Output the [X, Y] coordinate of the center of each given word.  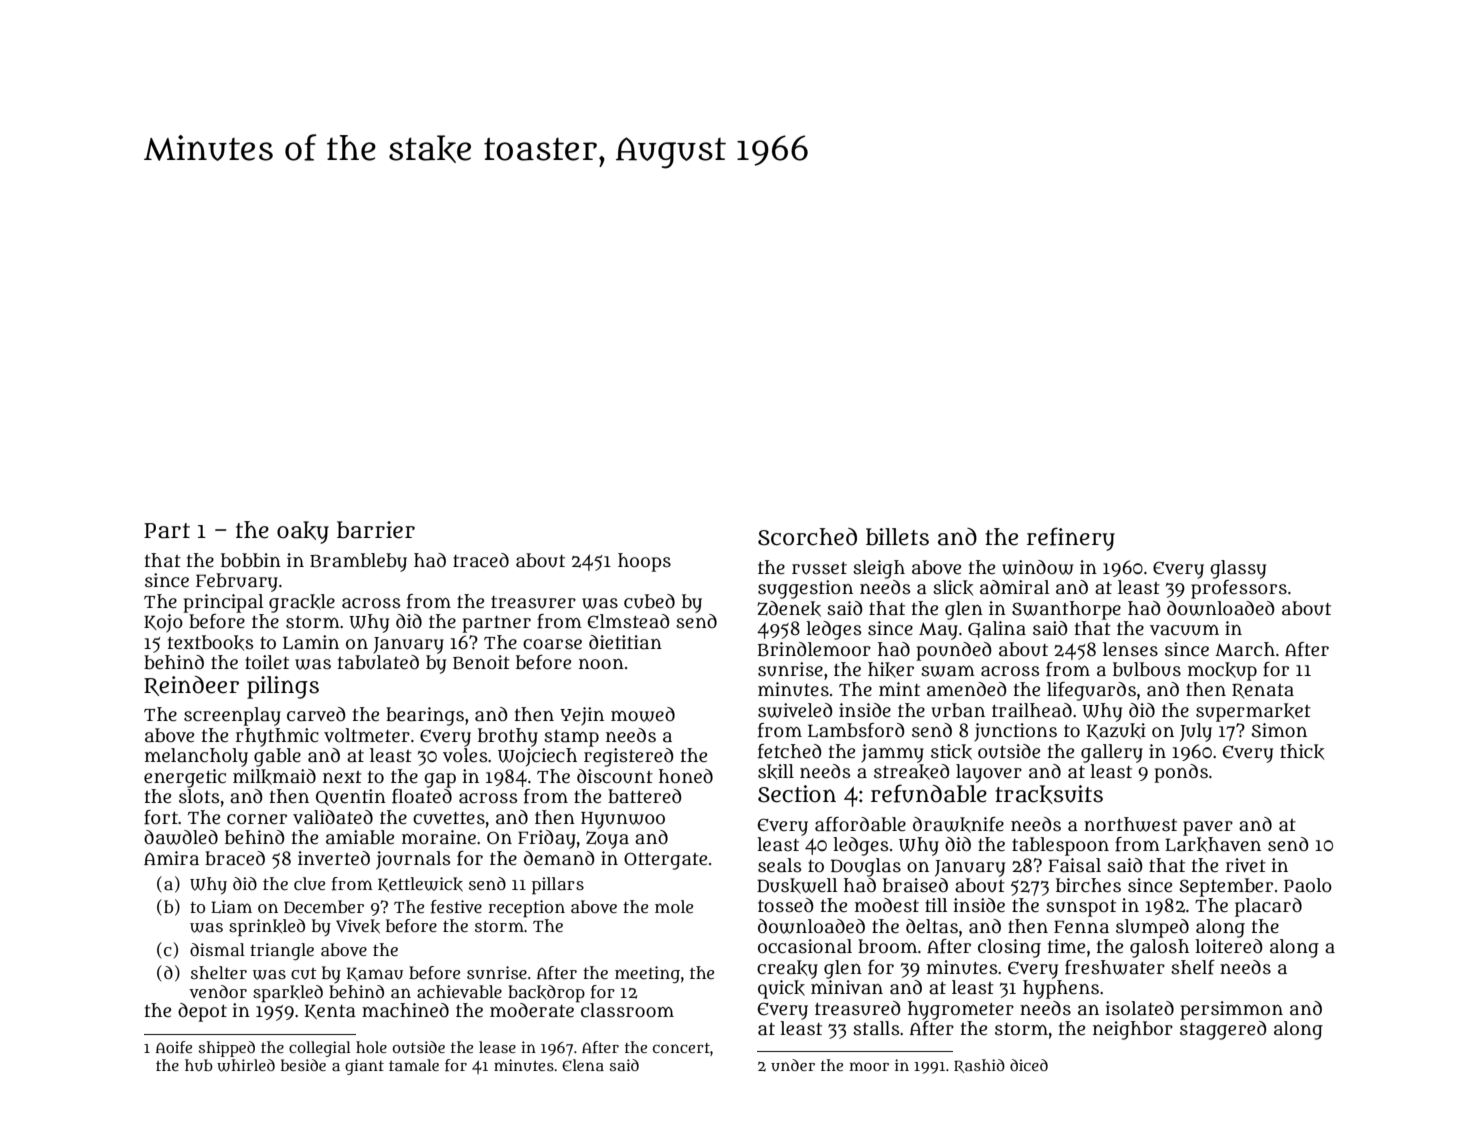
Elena [583, 1065]
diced [1029, 1065]
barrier [376, 530]
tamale [414, 1065]
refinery [1071, 539]
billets [897, 537]
